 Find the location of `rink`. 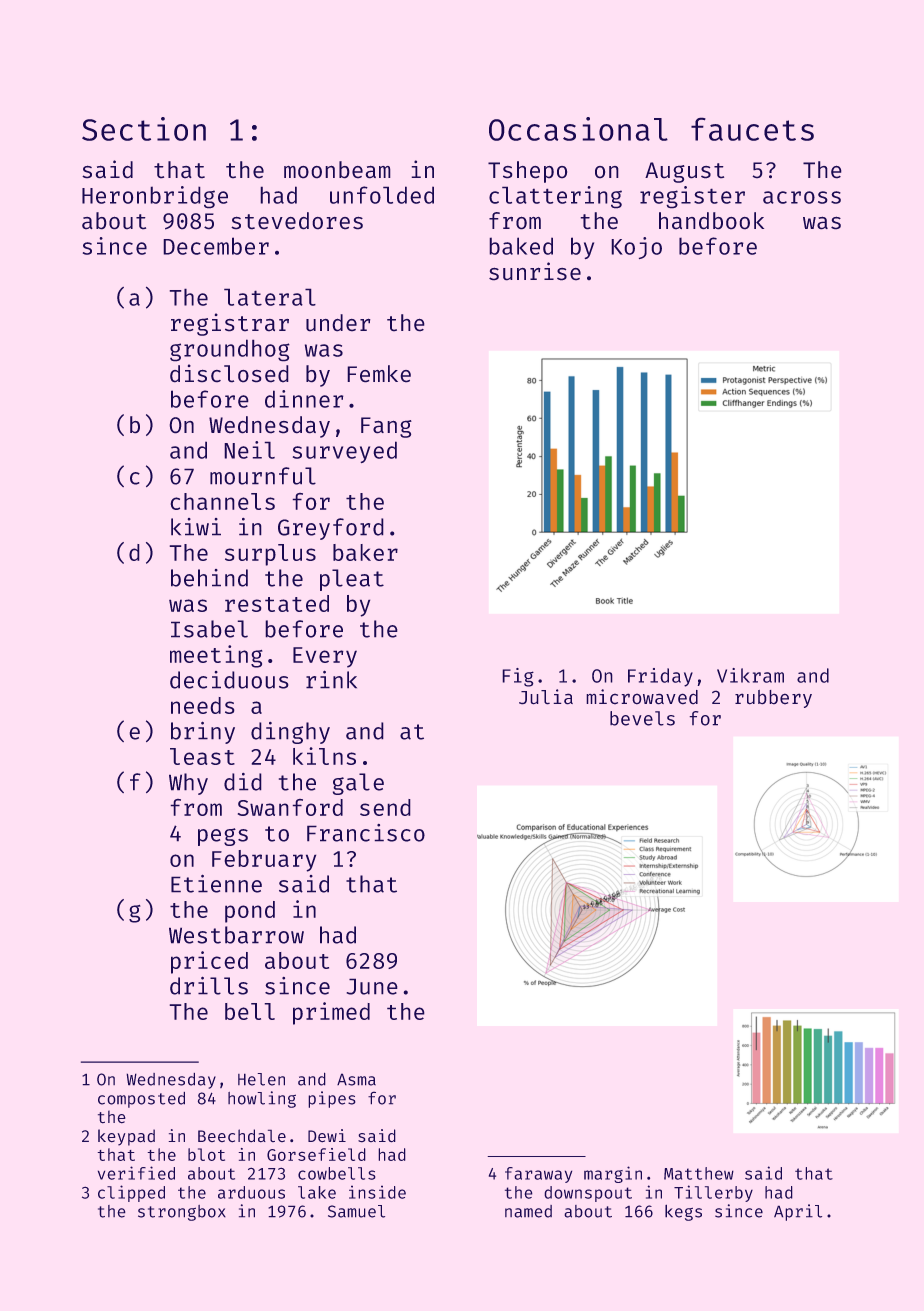

rink is located at coordinates (331, 679).
